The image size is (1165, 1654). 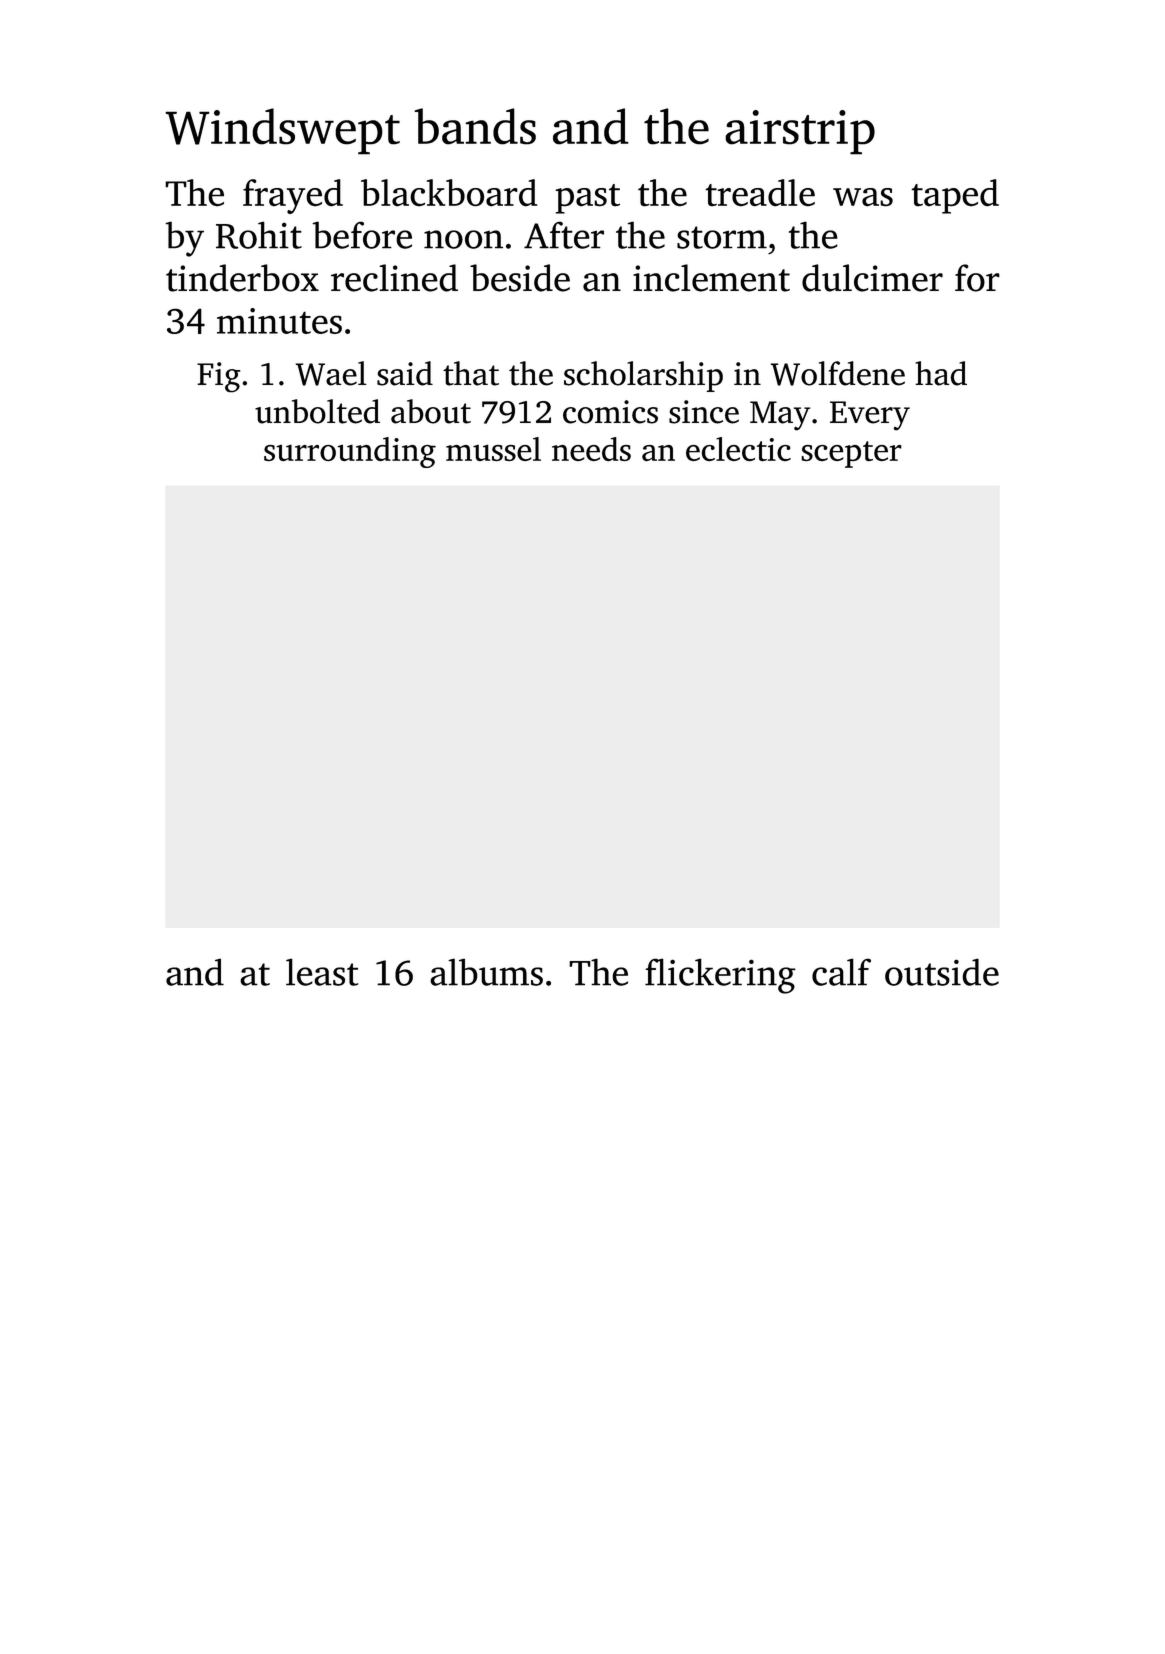 What do you see at coordinates (282, 131) in the page?
I see `Windswept` at bounding box center [282, 131].
